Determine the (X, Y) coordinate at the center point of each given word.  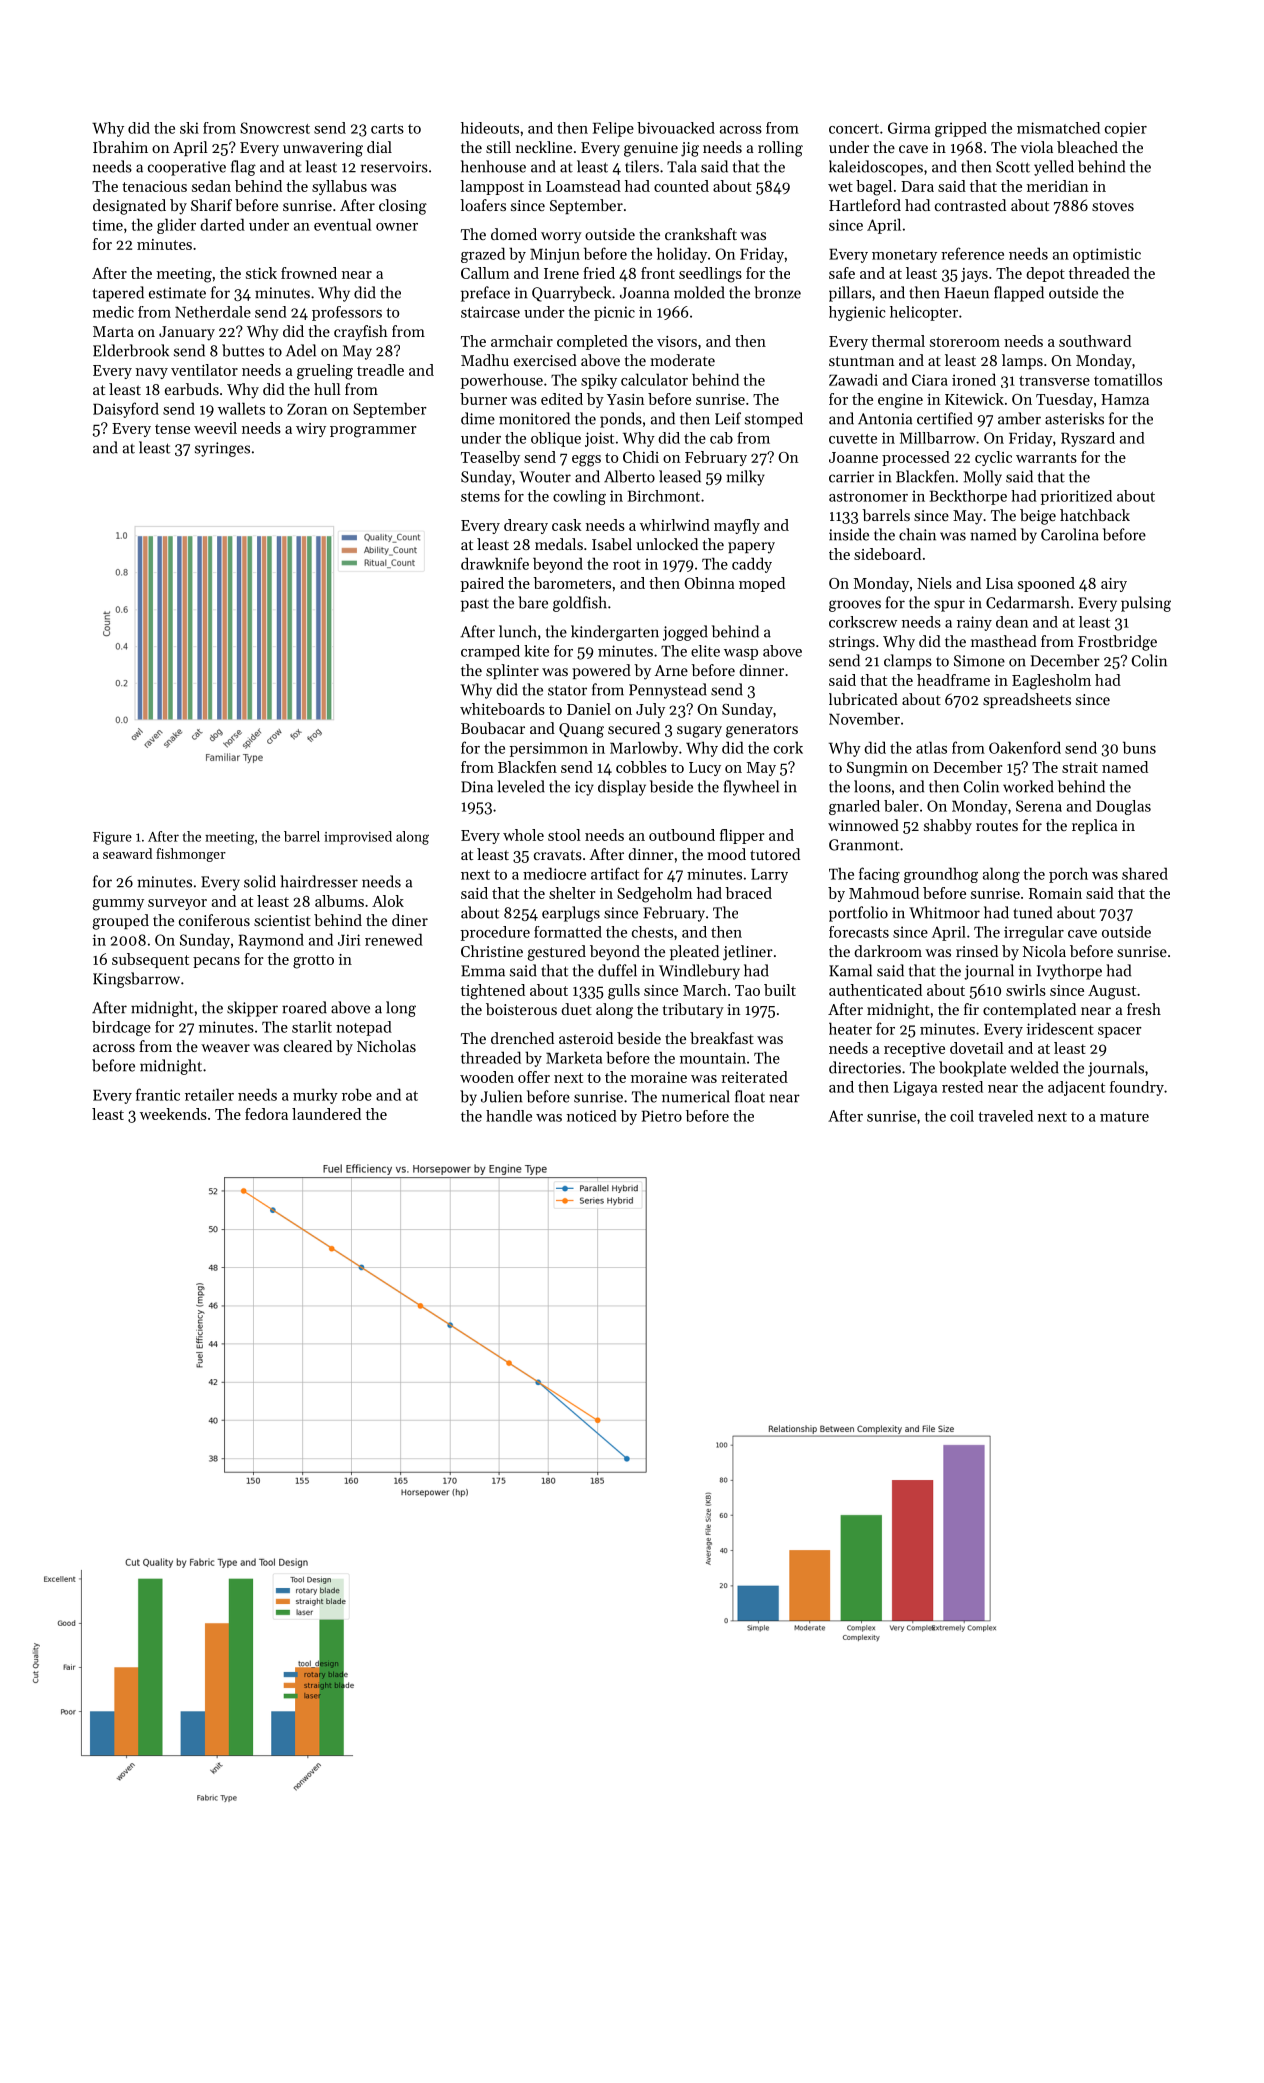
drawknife (495, 563)
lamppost (492, 187)
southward (1095, 341)
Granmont (864, 845)
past (475, 605)
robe (357, 1094)
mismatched (1058, 128)
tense (172, 429)
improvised (358, 838)
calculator (654, 379)
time (107, 225)
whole (523, 835)
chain (917, 534)
